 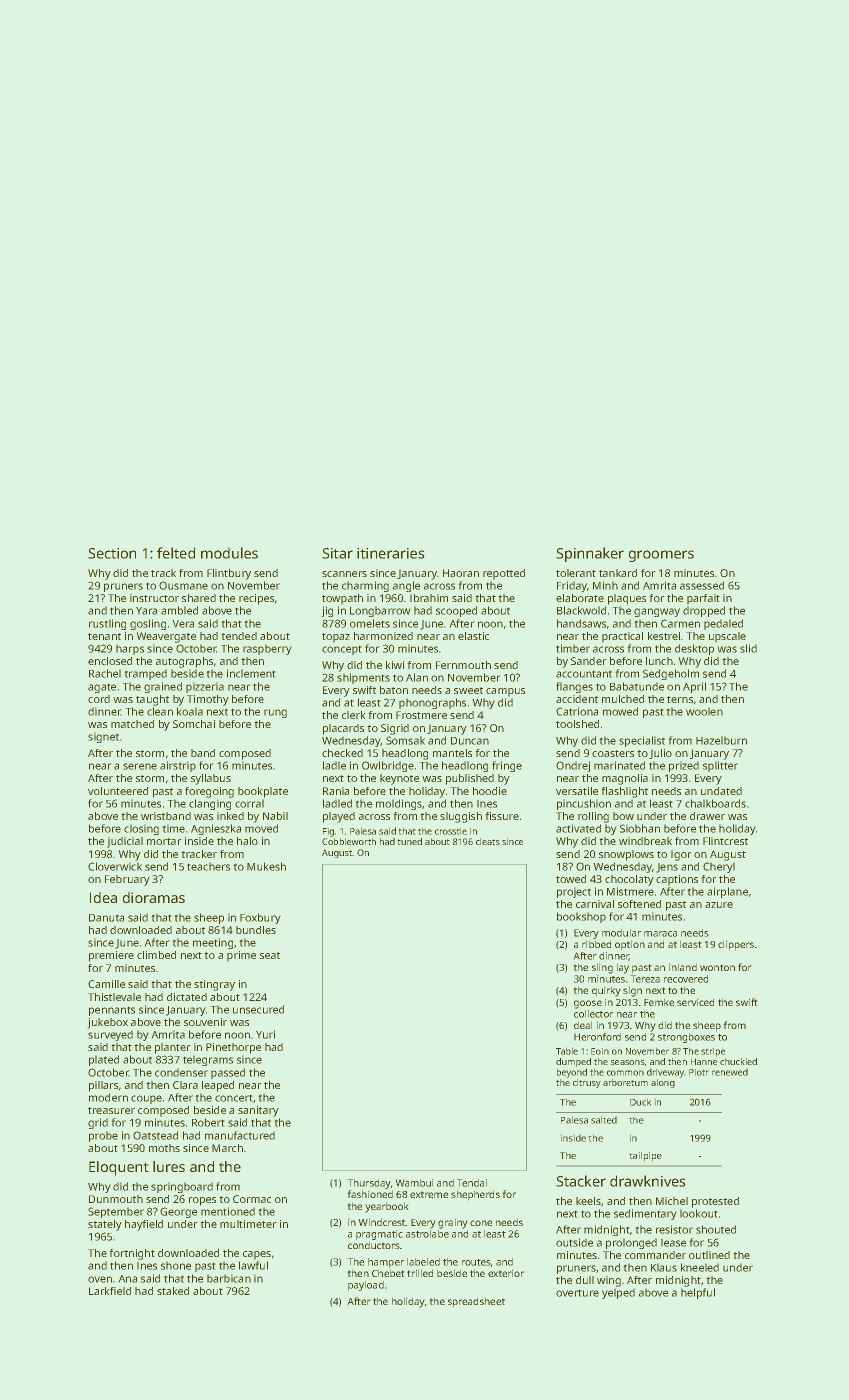 I want to click on goose, so click(x=588, y=1004).
